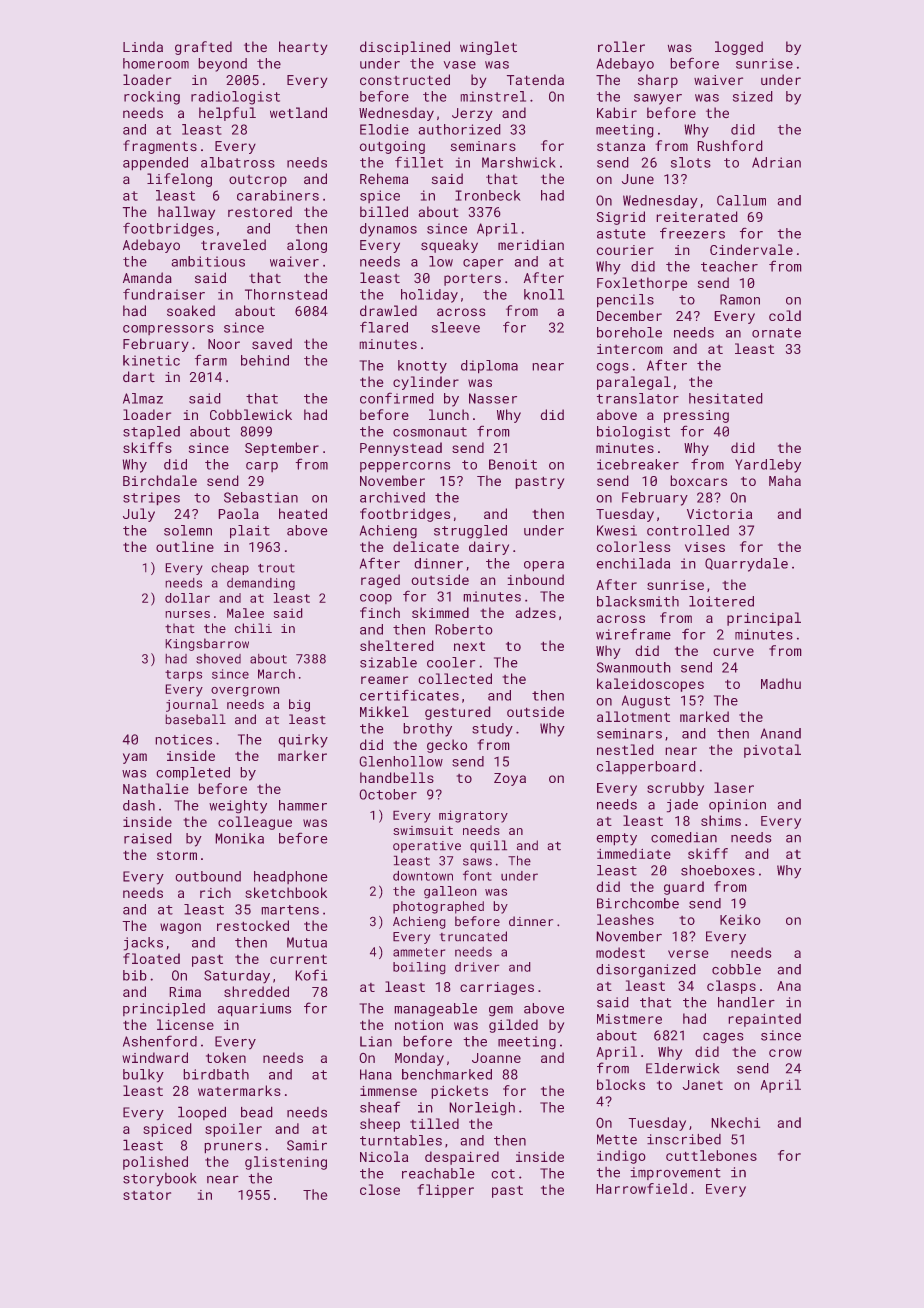 This screenshot has height=1308, width=924. Describe the element at coordinates (621, 47) in the screenshot. I see `roller` at that location.
